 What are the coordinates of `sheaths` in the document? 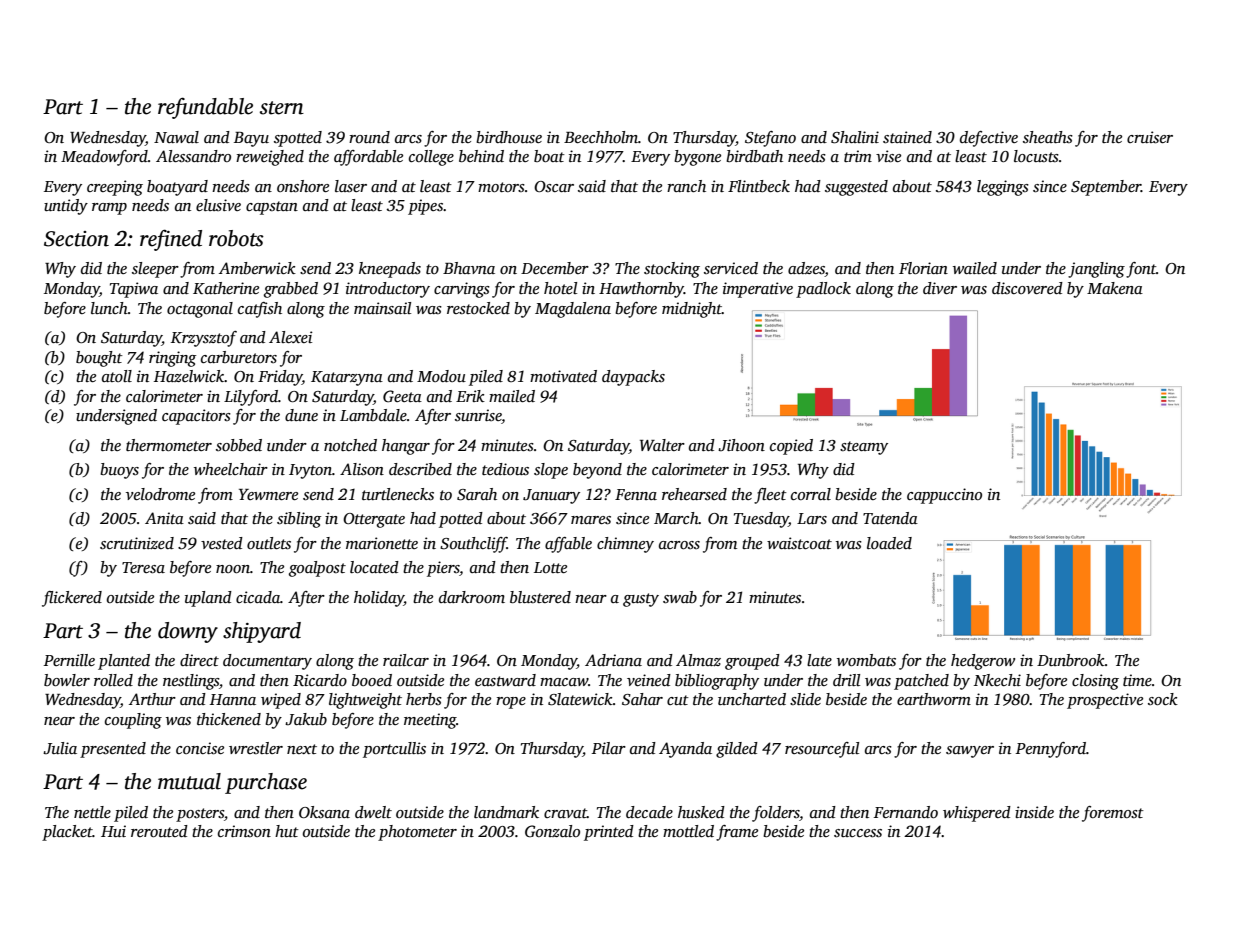 It's located at (1048, 137).
